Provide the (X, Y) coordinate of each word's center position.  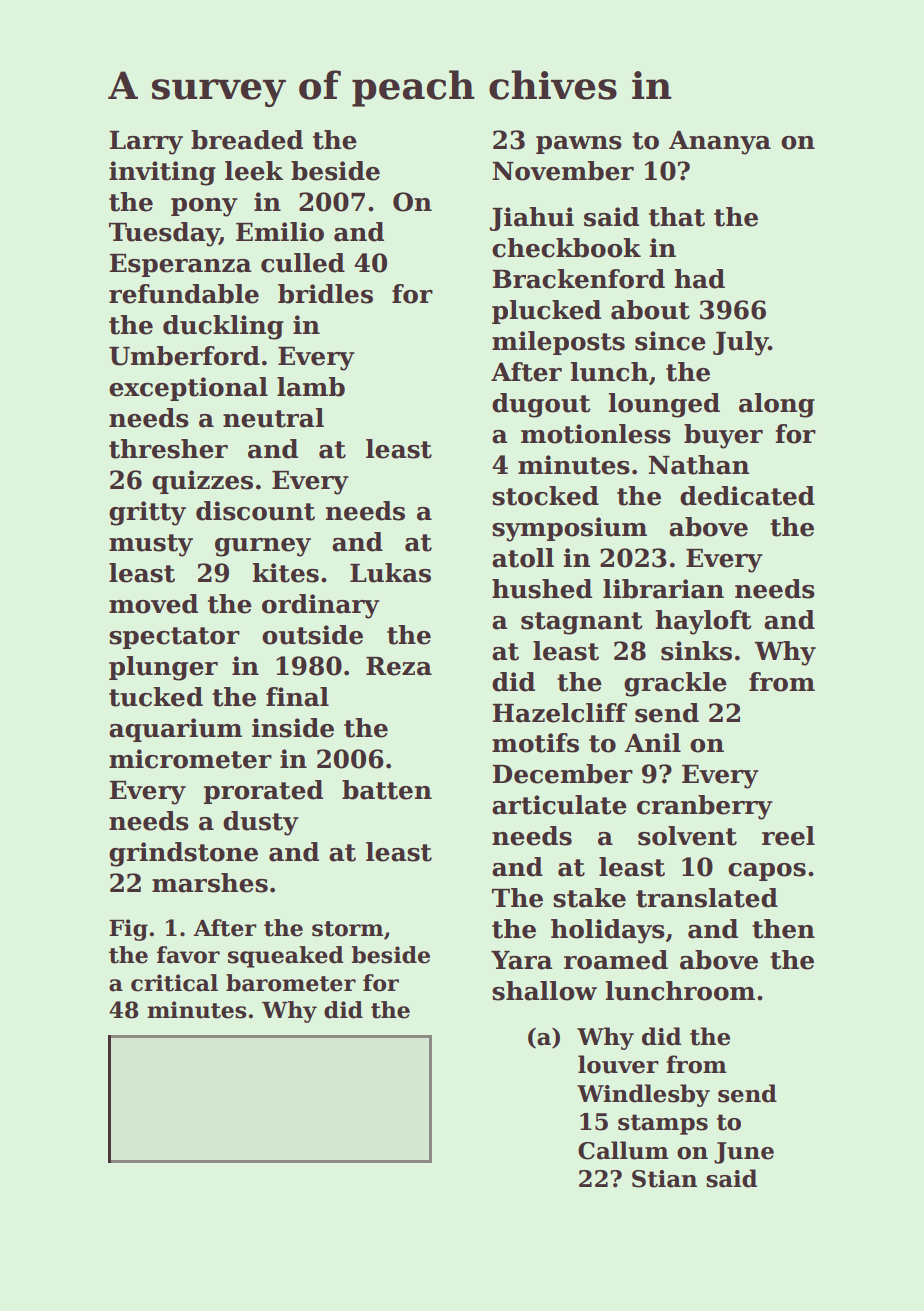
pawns (579, 145)
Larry (146, 143)
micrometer (190, 759)
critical (174, 983)
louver (618, 1064)
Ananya (720, 143)
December (562, 774)
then (783, 929)
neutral (273, 418)
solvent (687, 836)
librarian (663, 589)
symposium (569, 529)
